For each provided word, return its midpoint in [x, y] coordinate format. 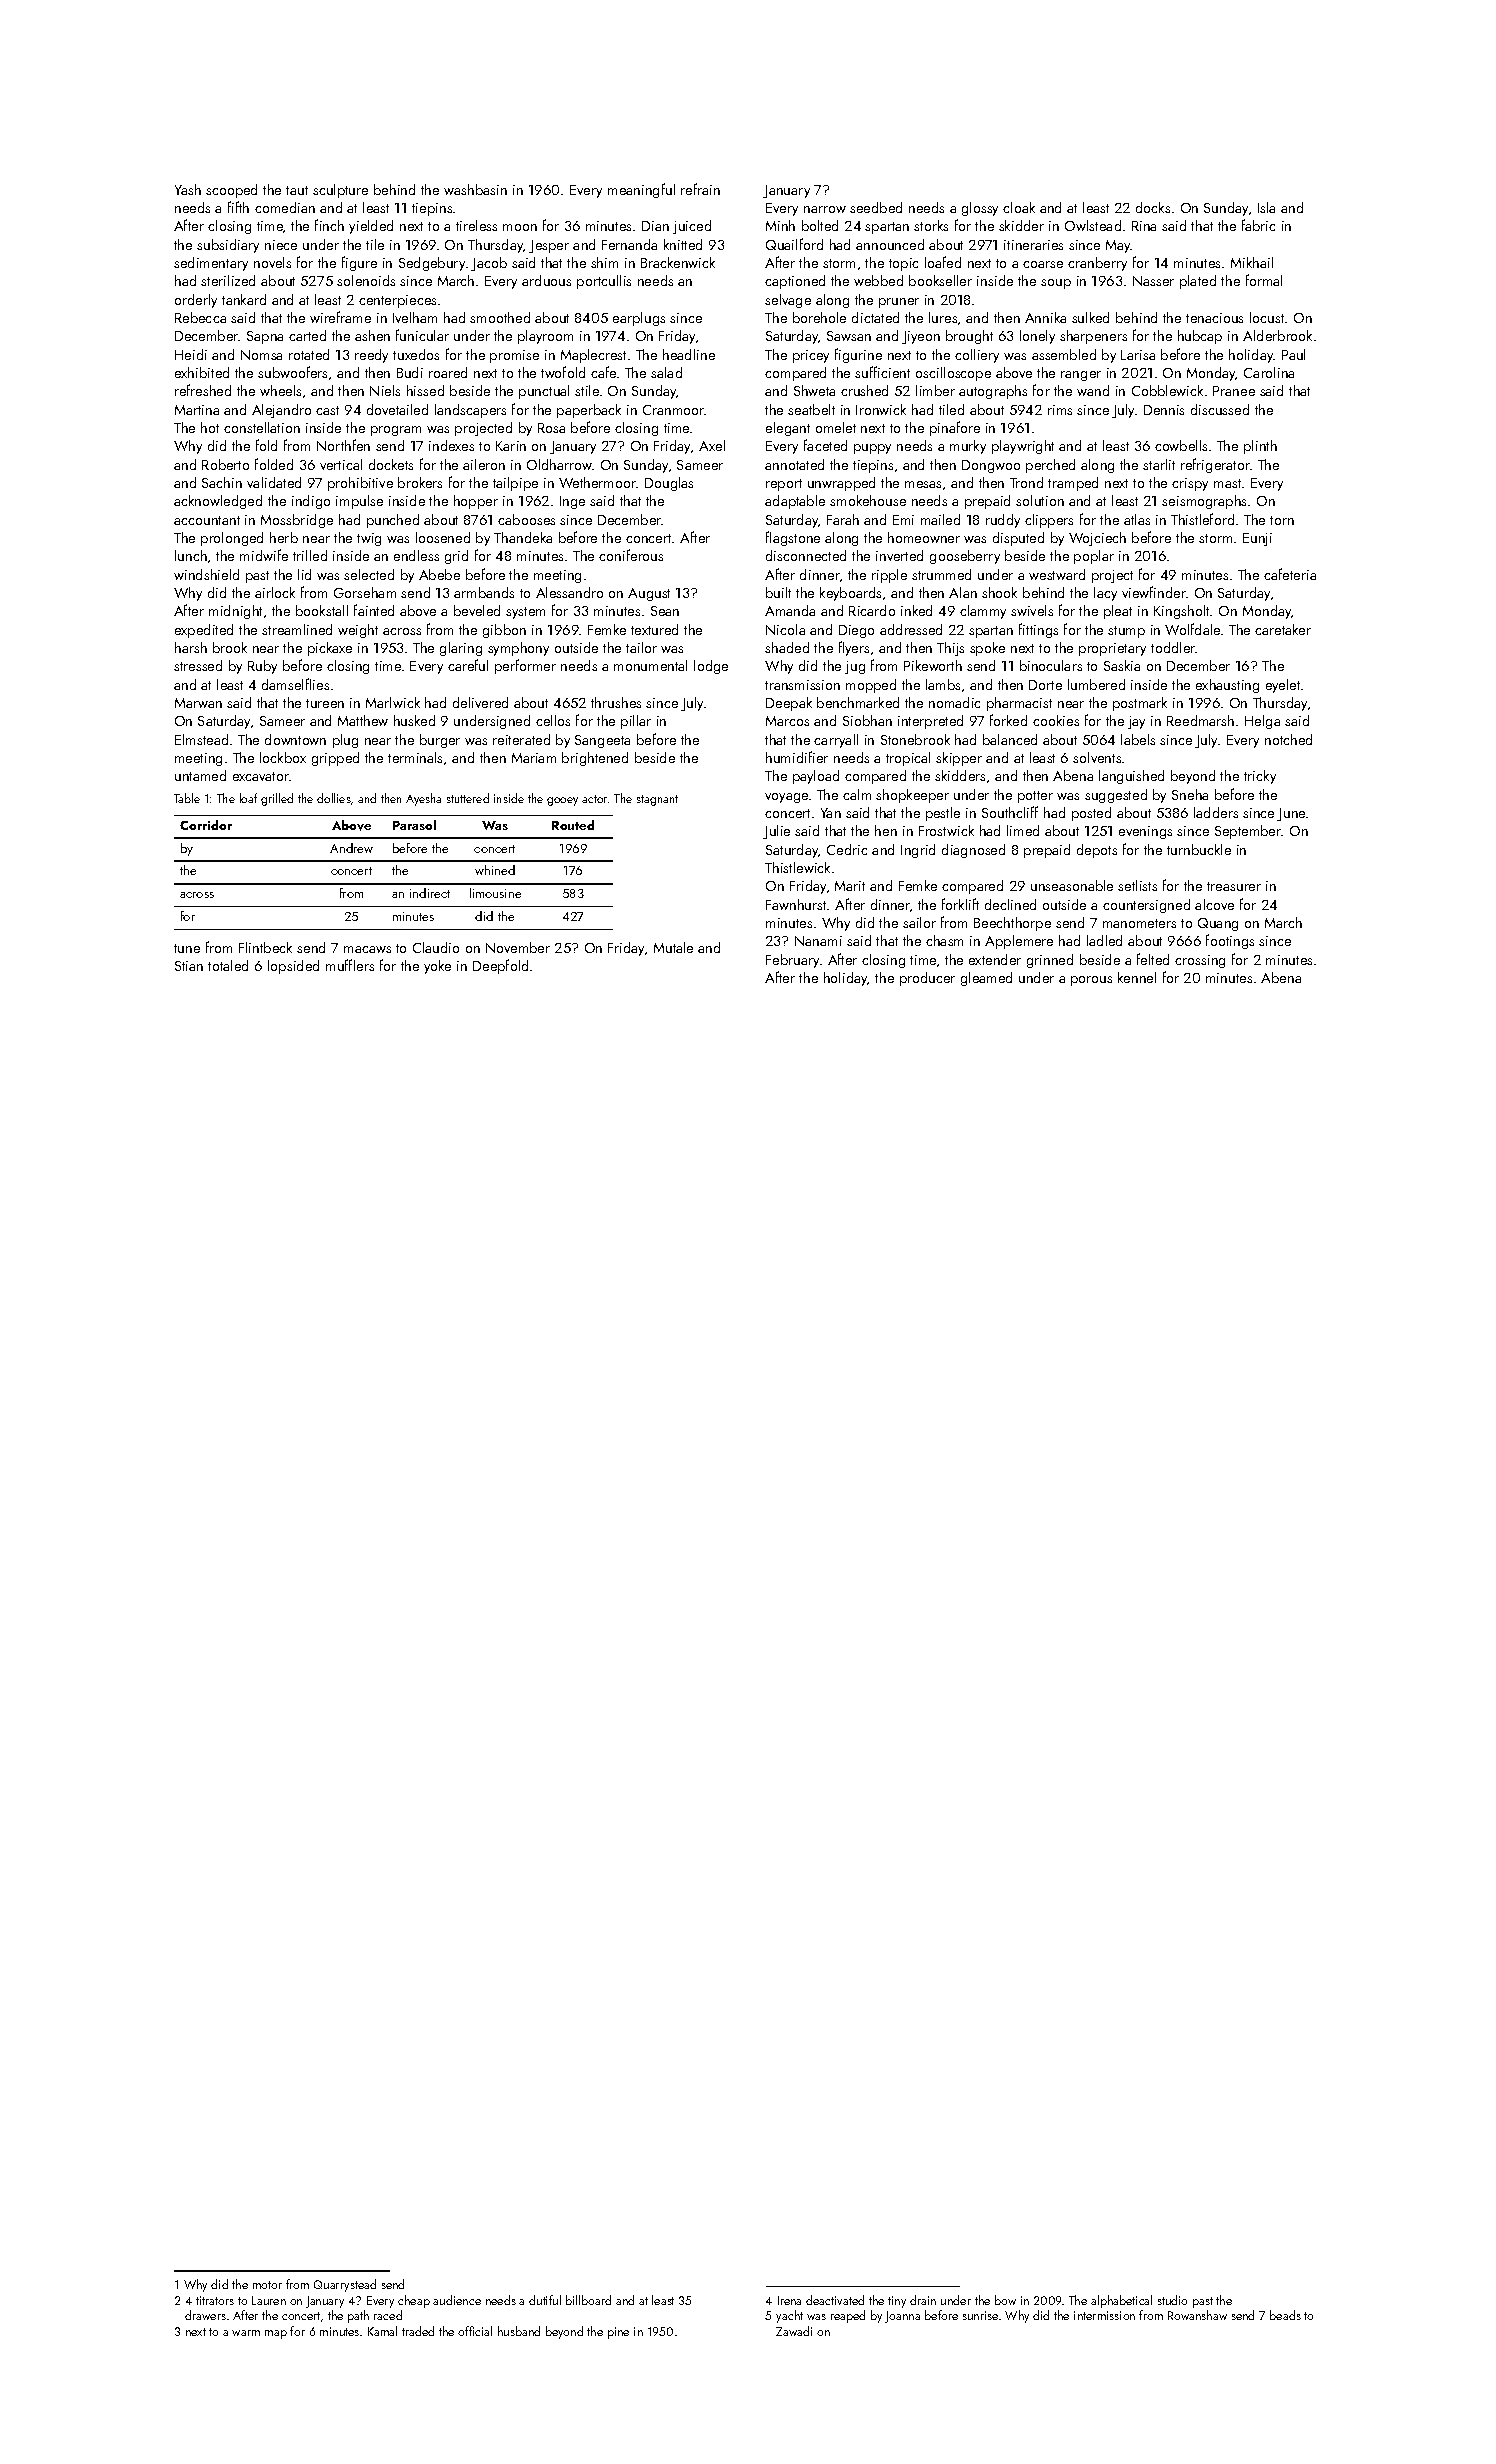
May [1118, 246]
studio [1172, 2300]
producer [927, 979]
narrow [825, 209]
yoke [437, 967]
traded [418, 2331]
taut [297, 190]
